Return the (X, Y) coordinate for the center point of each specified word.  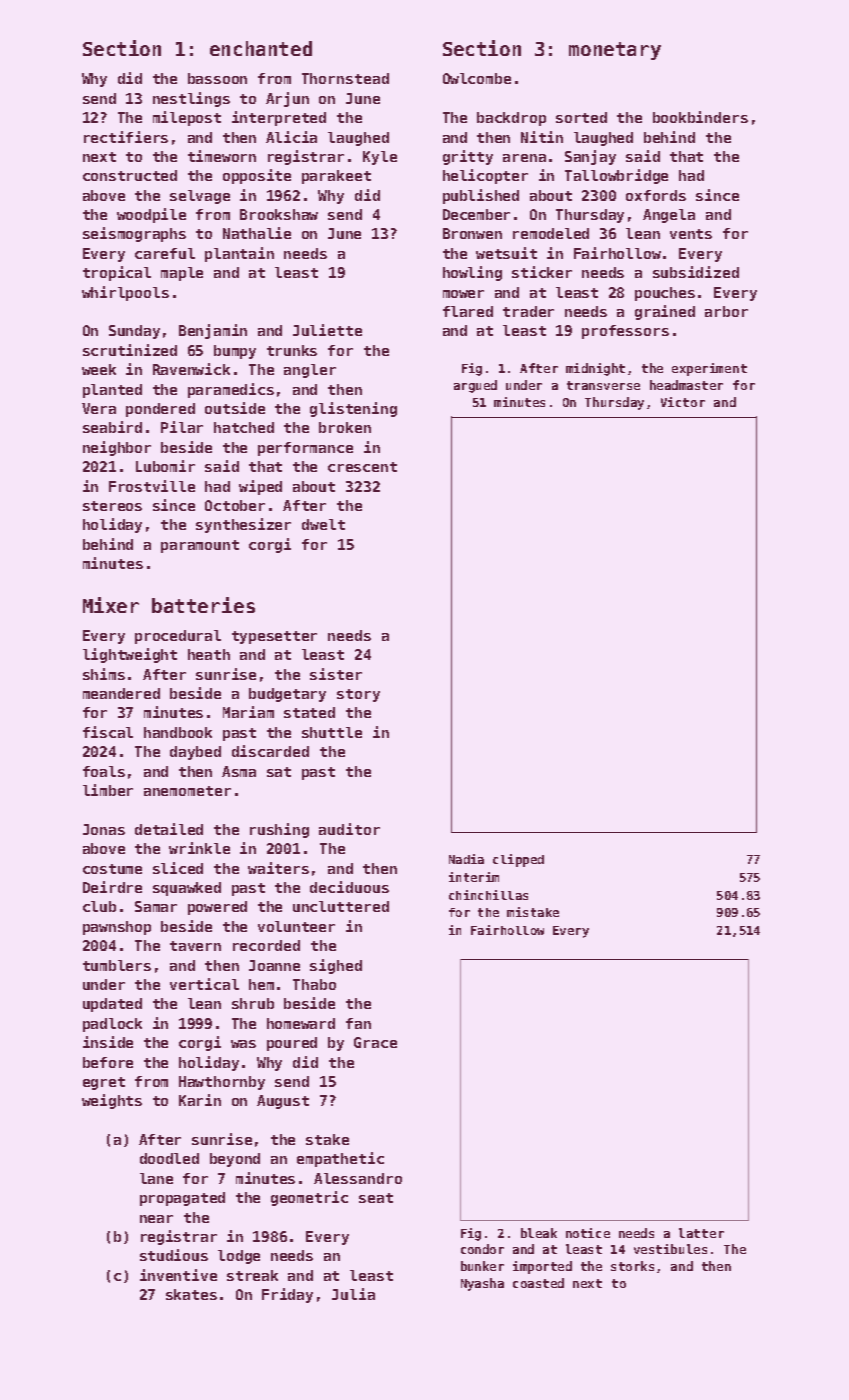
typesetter (274, 637)
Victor (683, 402)
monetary (615, 51)
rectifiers (126, 137)
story (358, 695)
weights (112, 1101)
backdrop (511, 119)
